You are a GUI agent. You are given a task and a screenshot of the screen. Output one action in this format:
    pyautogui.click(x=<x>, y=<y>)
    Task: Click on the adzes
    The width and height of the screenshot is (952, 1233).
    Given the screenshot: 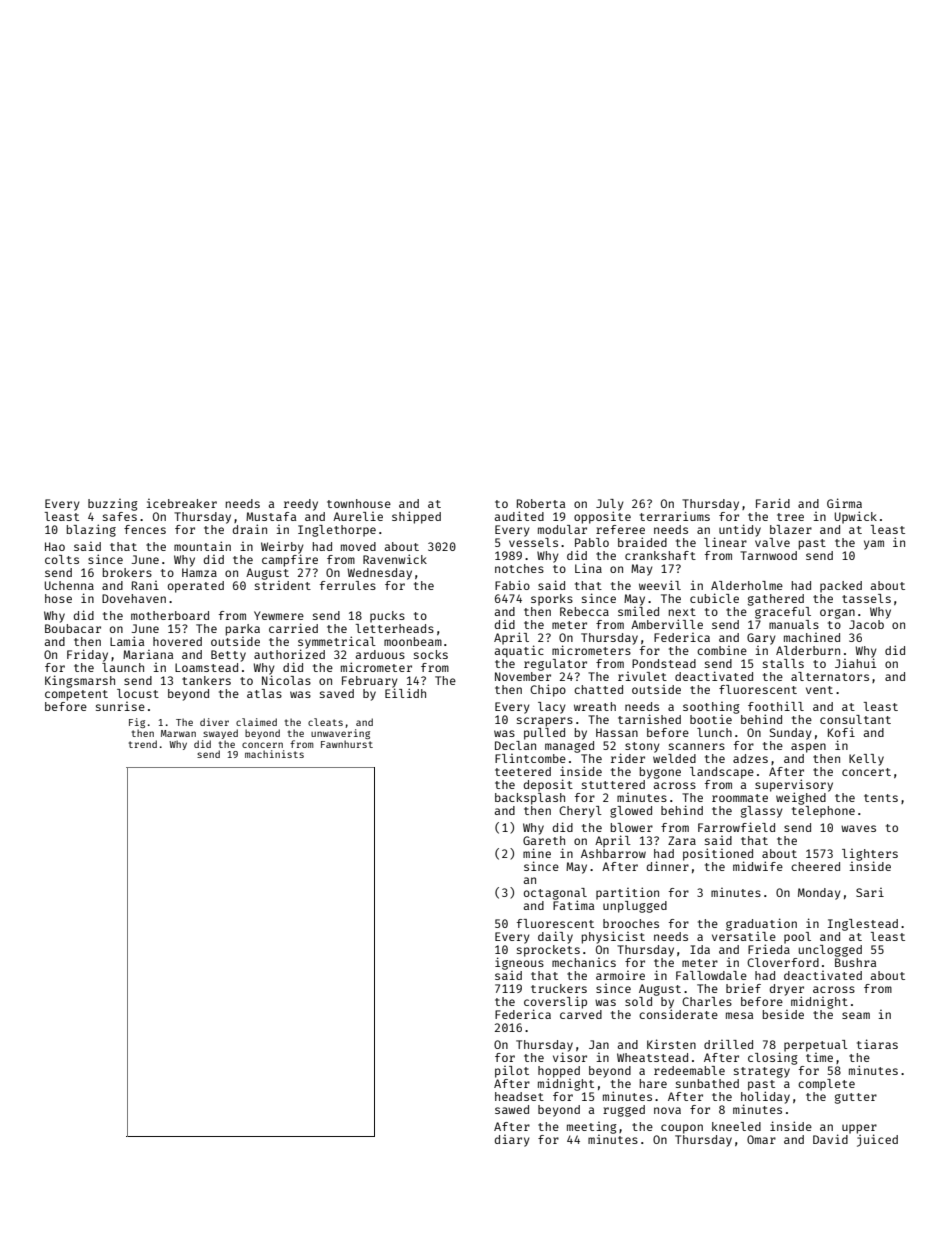 What is the action you would take?
    pyautogui.click(x=750, y=758)
